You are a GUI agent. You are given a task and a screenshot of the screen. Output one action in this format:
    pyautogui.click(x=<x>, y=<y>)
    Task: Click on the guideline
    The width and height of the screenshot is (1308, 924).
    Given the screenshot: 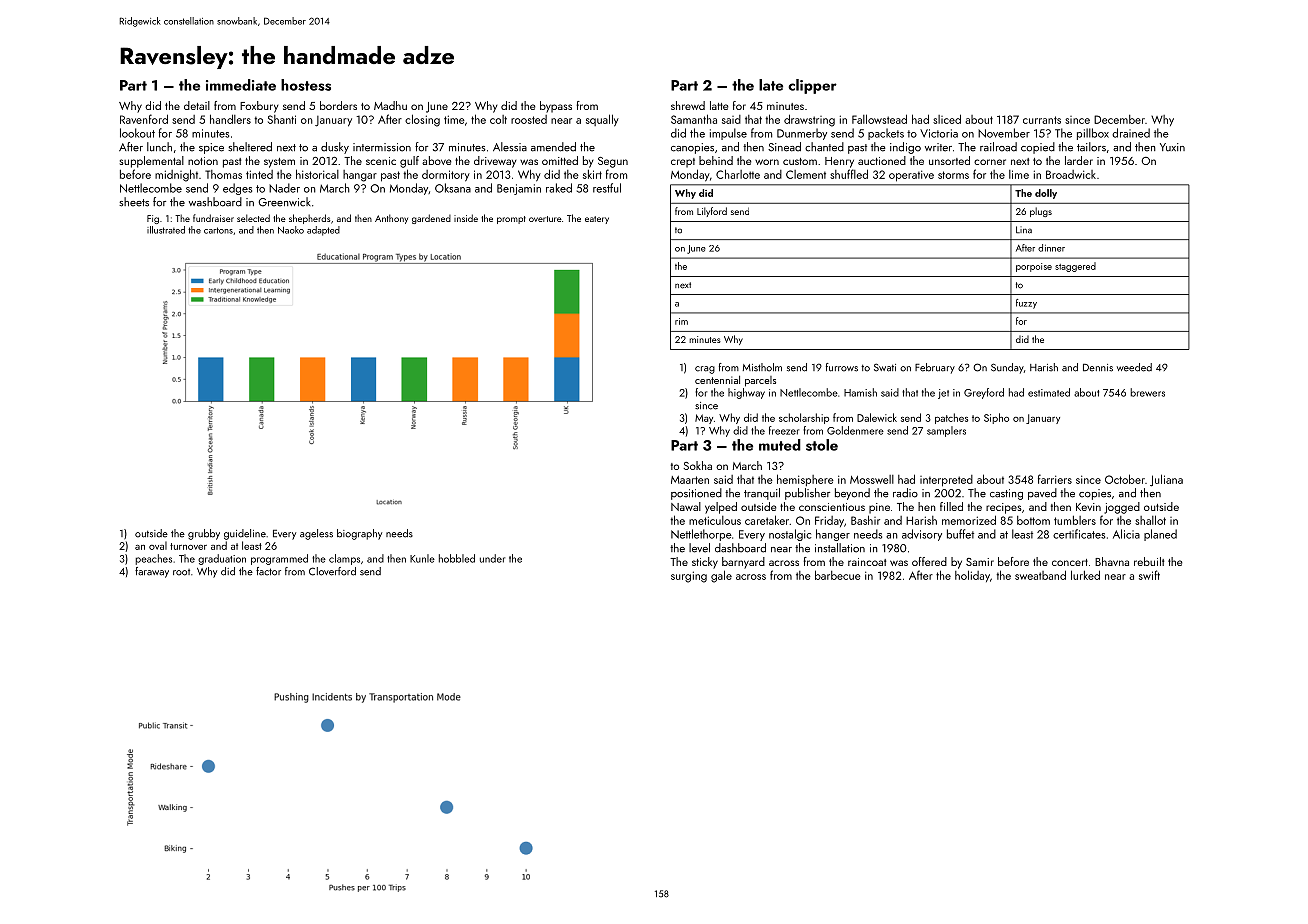 What is the action you would take?
    pyautogui.click(x=245, y=534)
